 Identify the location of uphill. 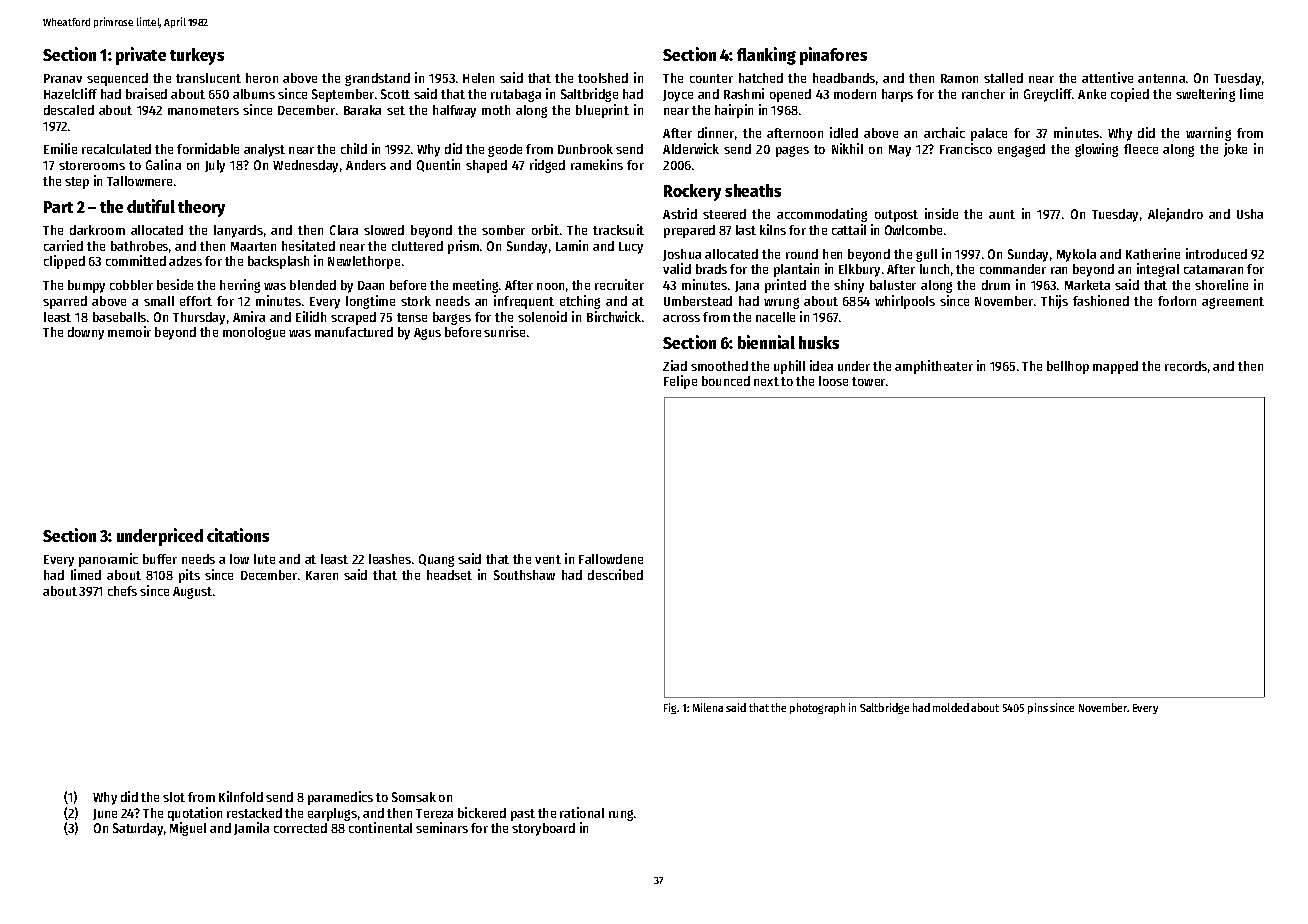
(789, 367).
